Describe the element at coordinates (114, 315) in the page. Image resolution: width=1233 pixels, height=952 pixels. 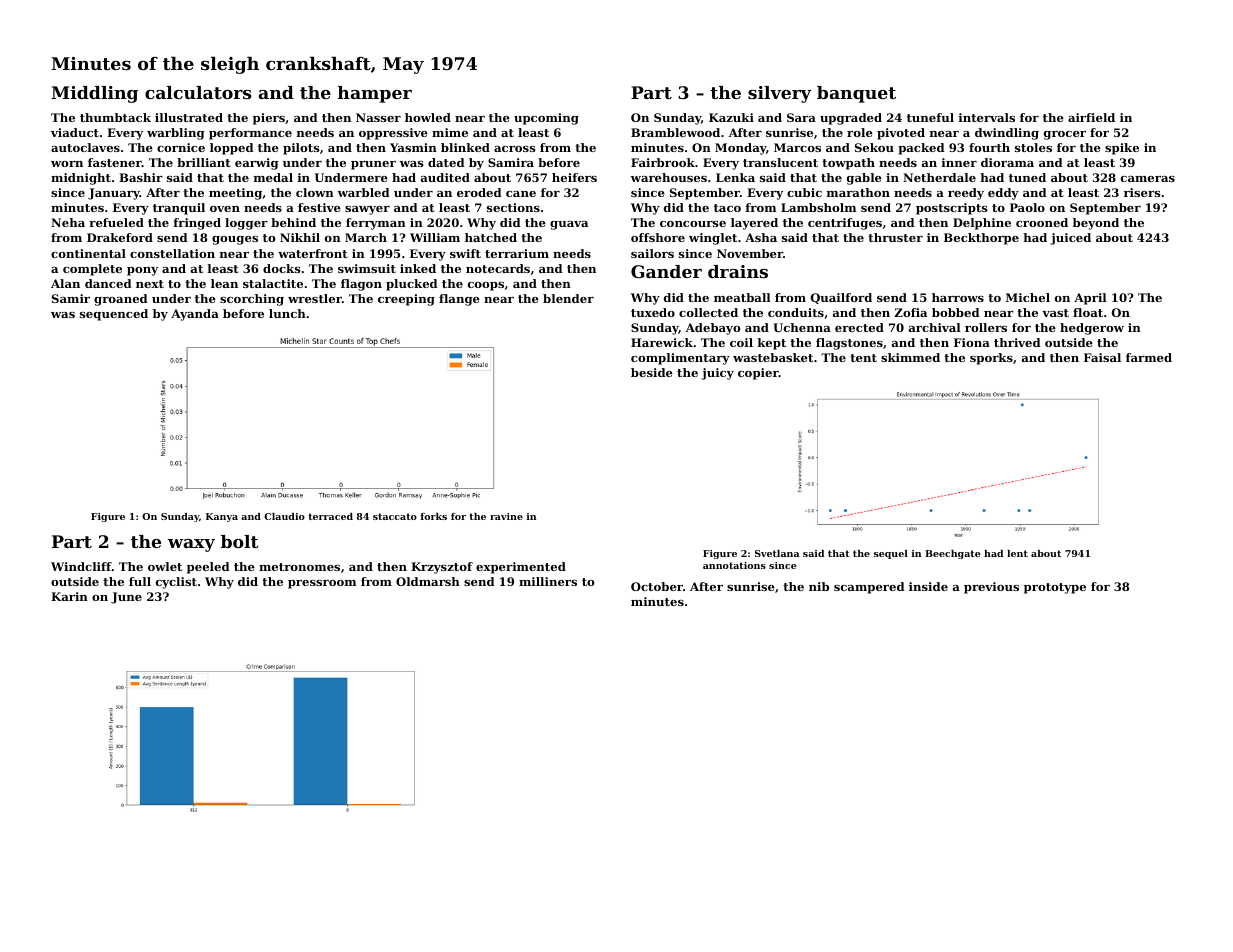
I see `sequenced` at that location.
